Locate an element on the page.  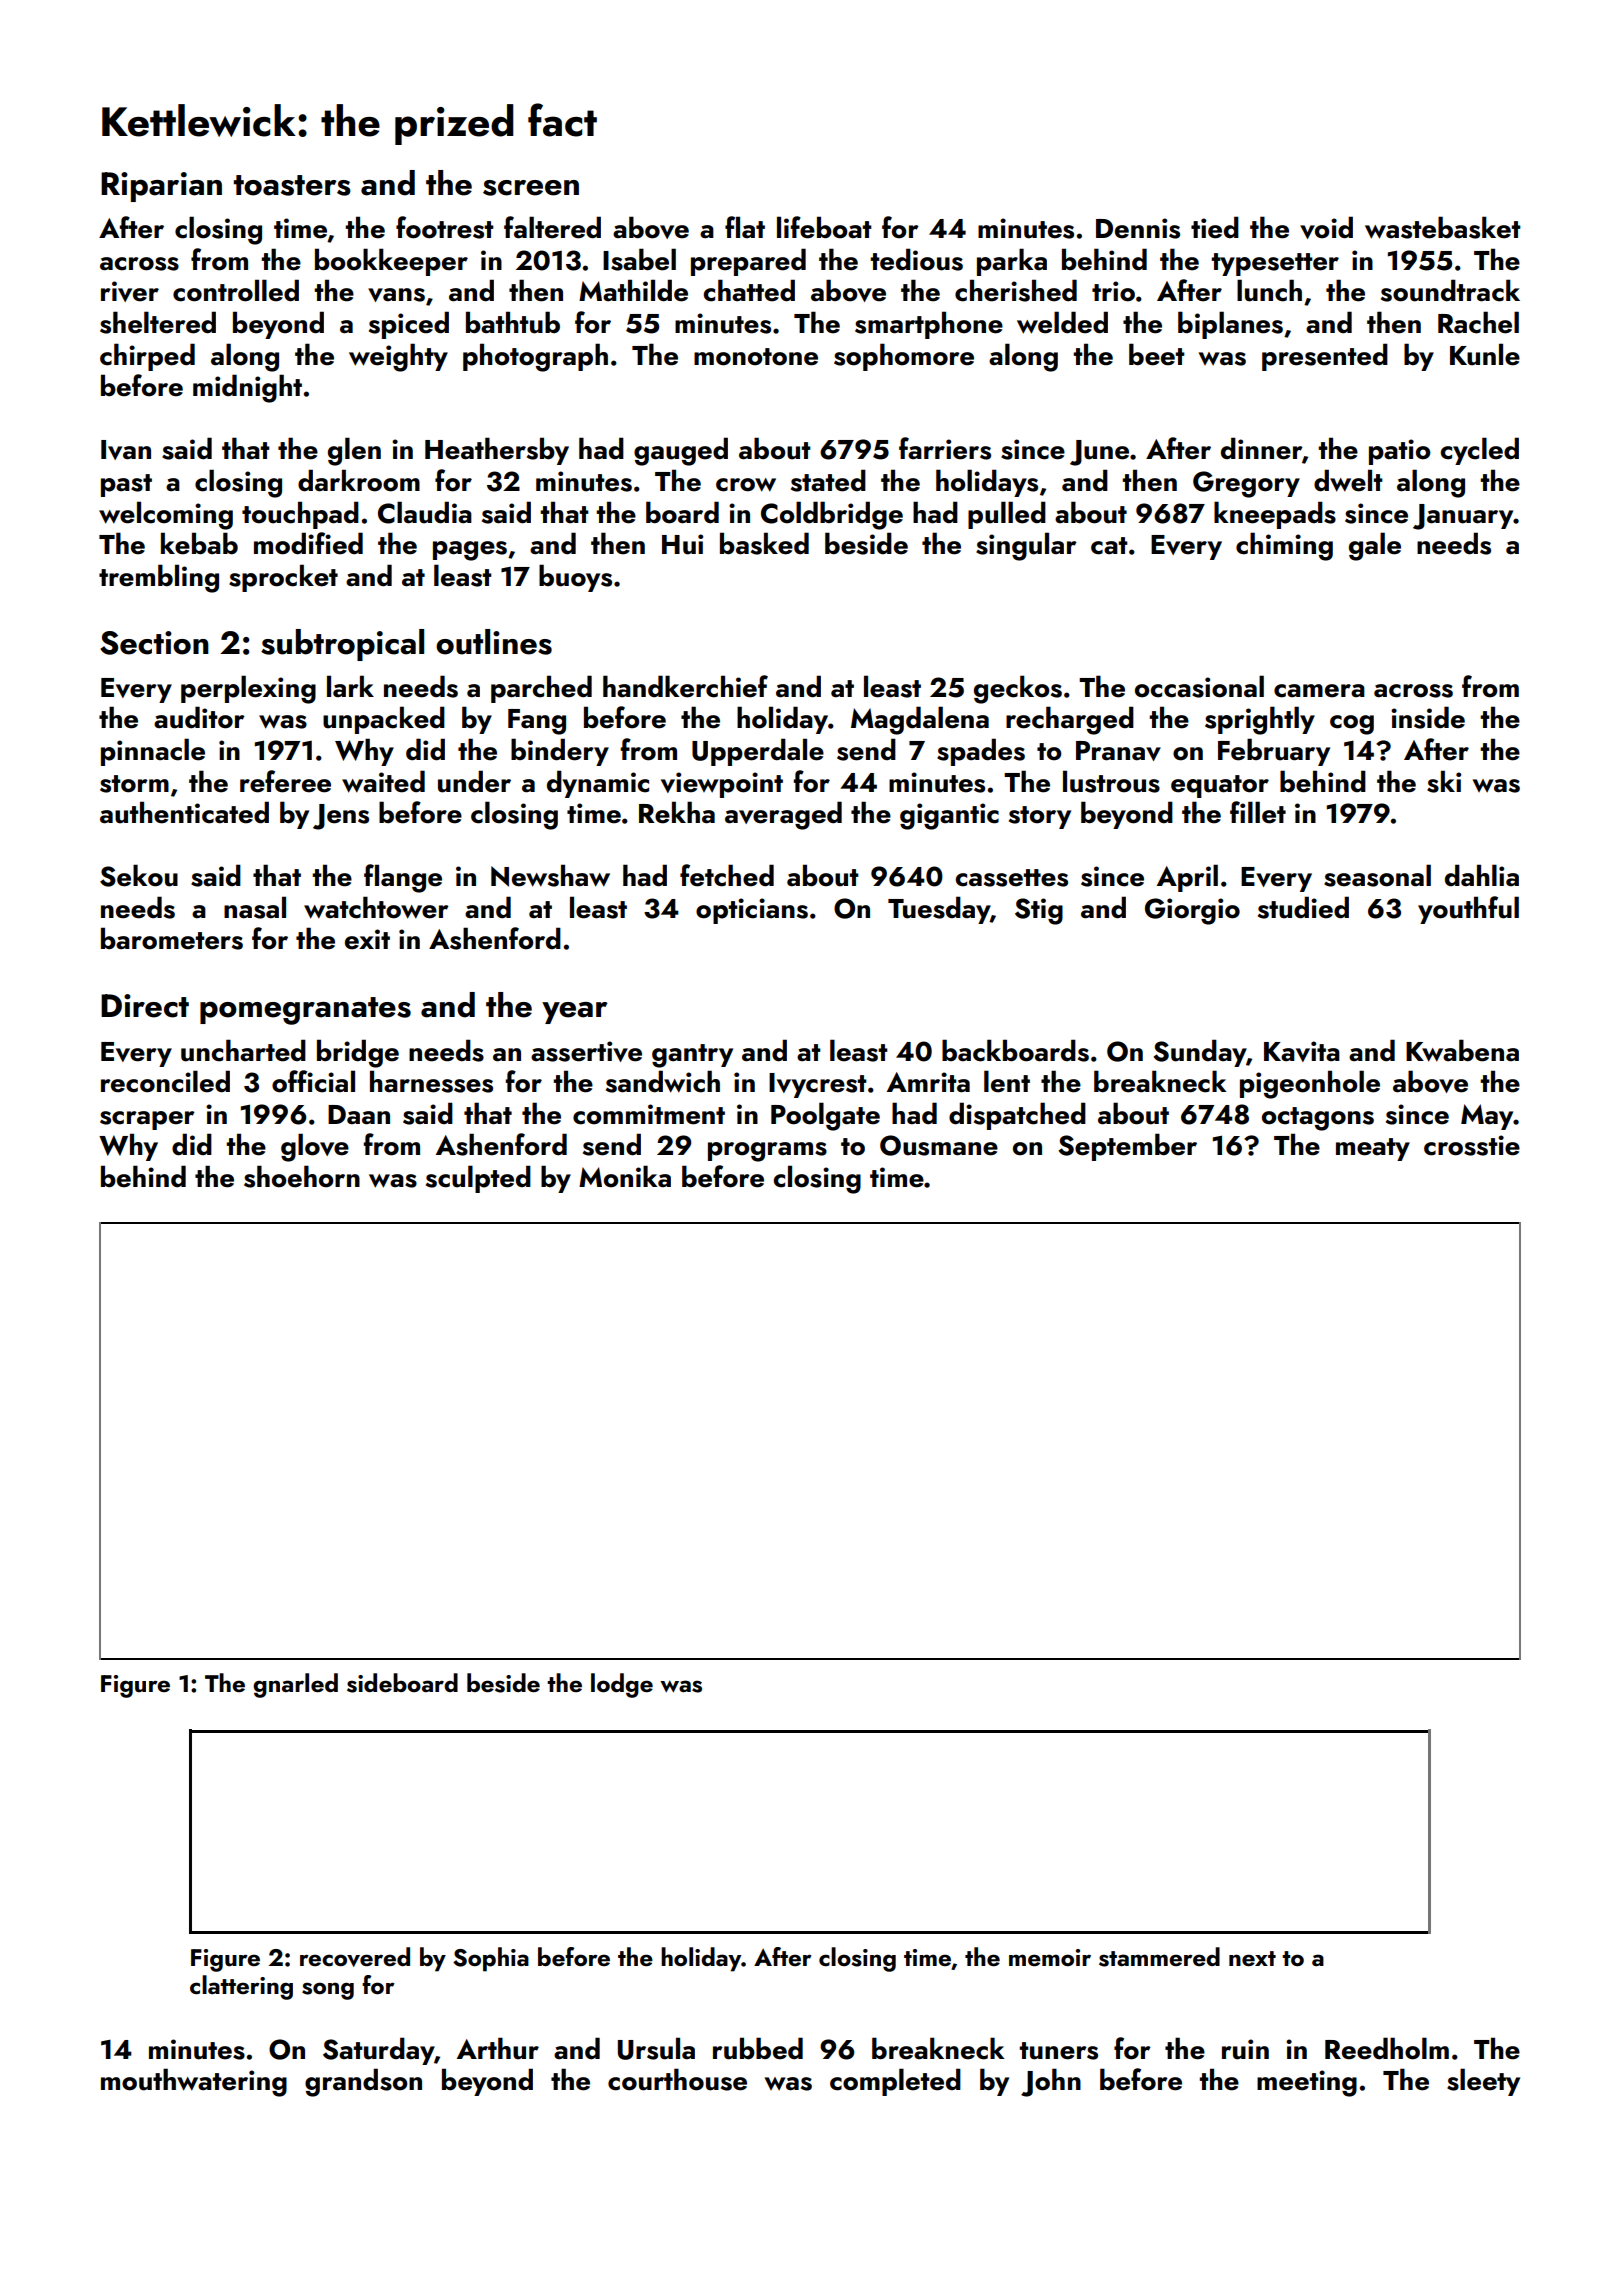
lodge is located at coordinates (622, 1685).
